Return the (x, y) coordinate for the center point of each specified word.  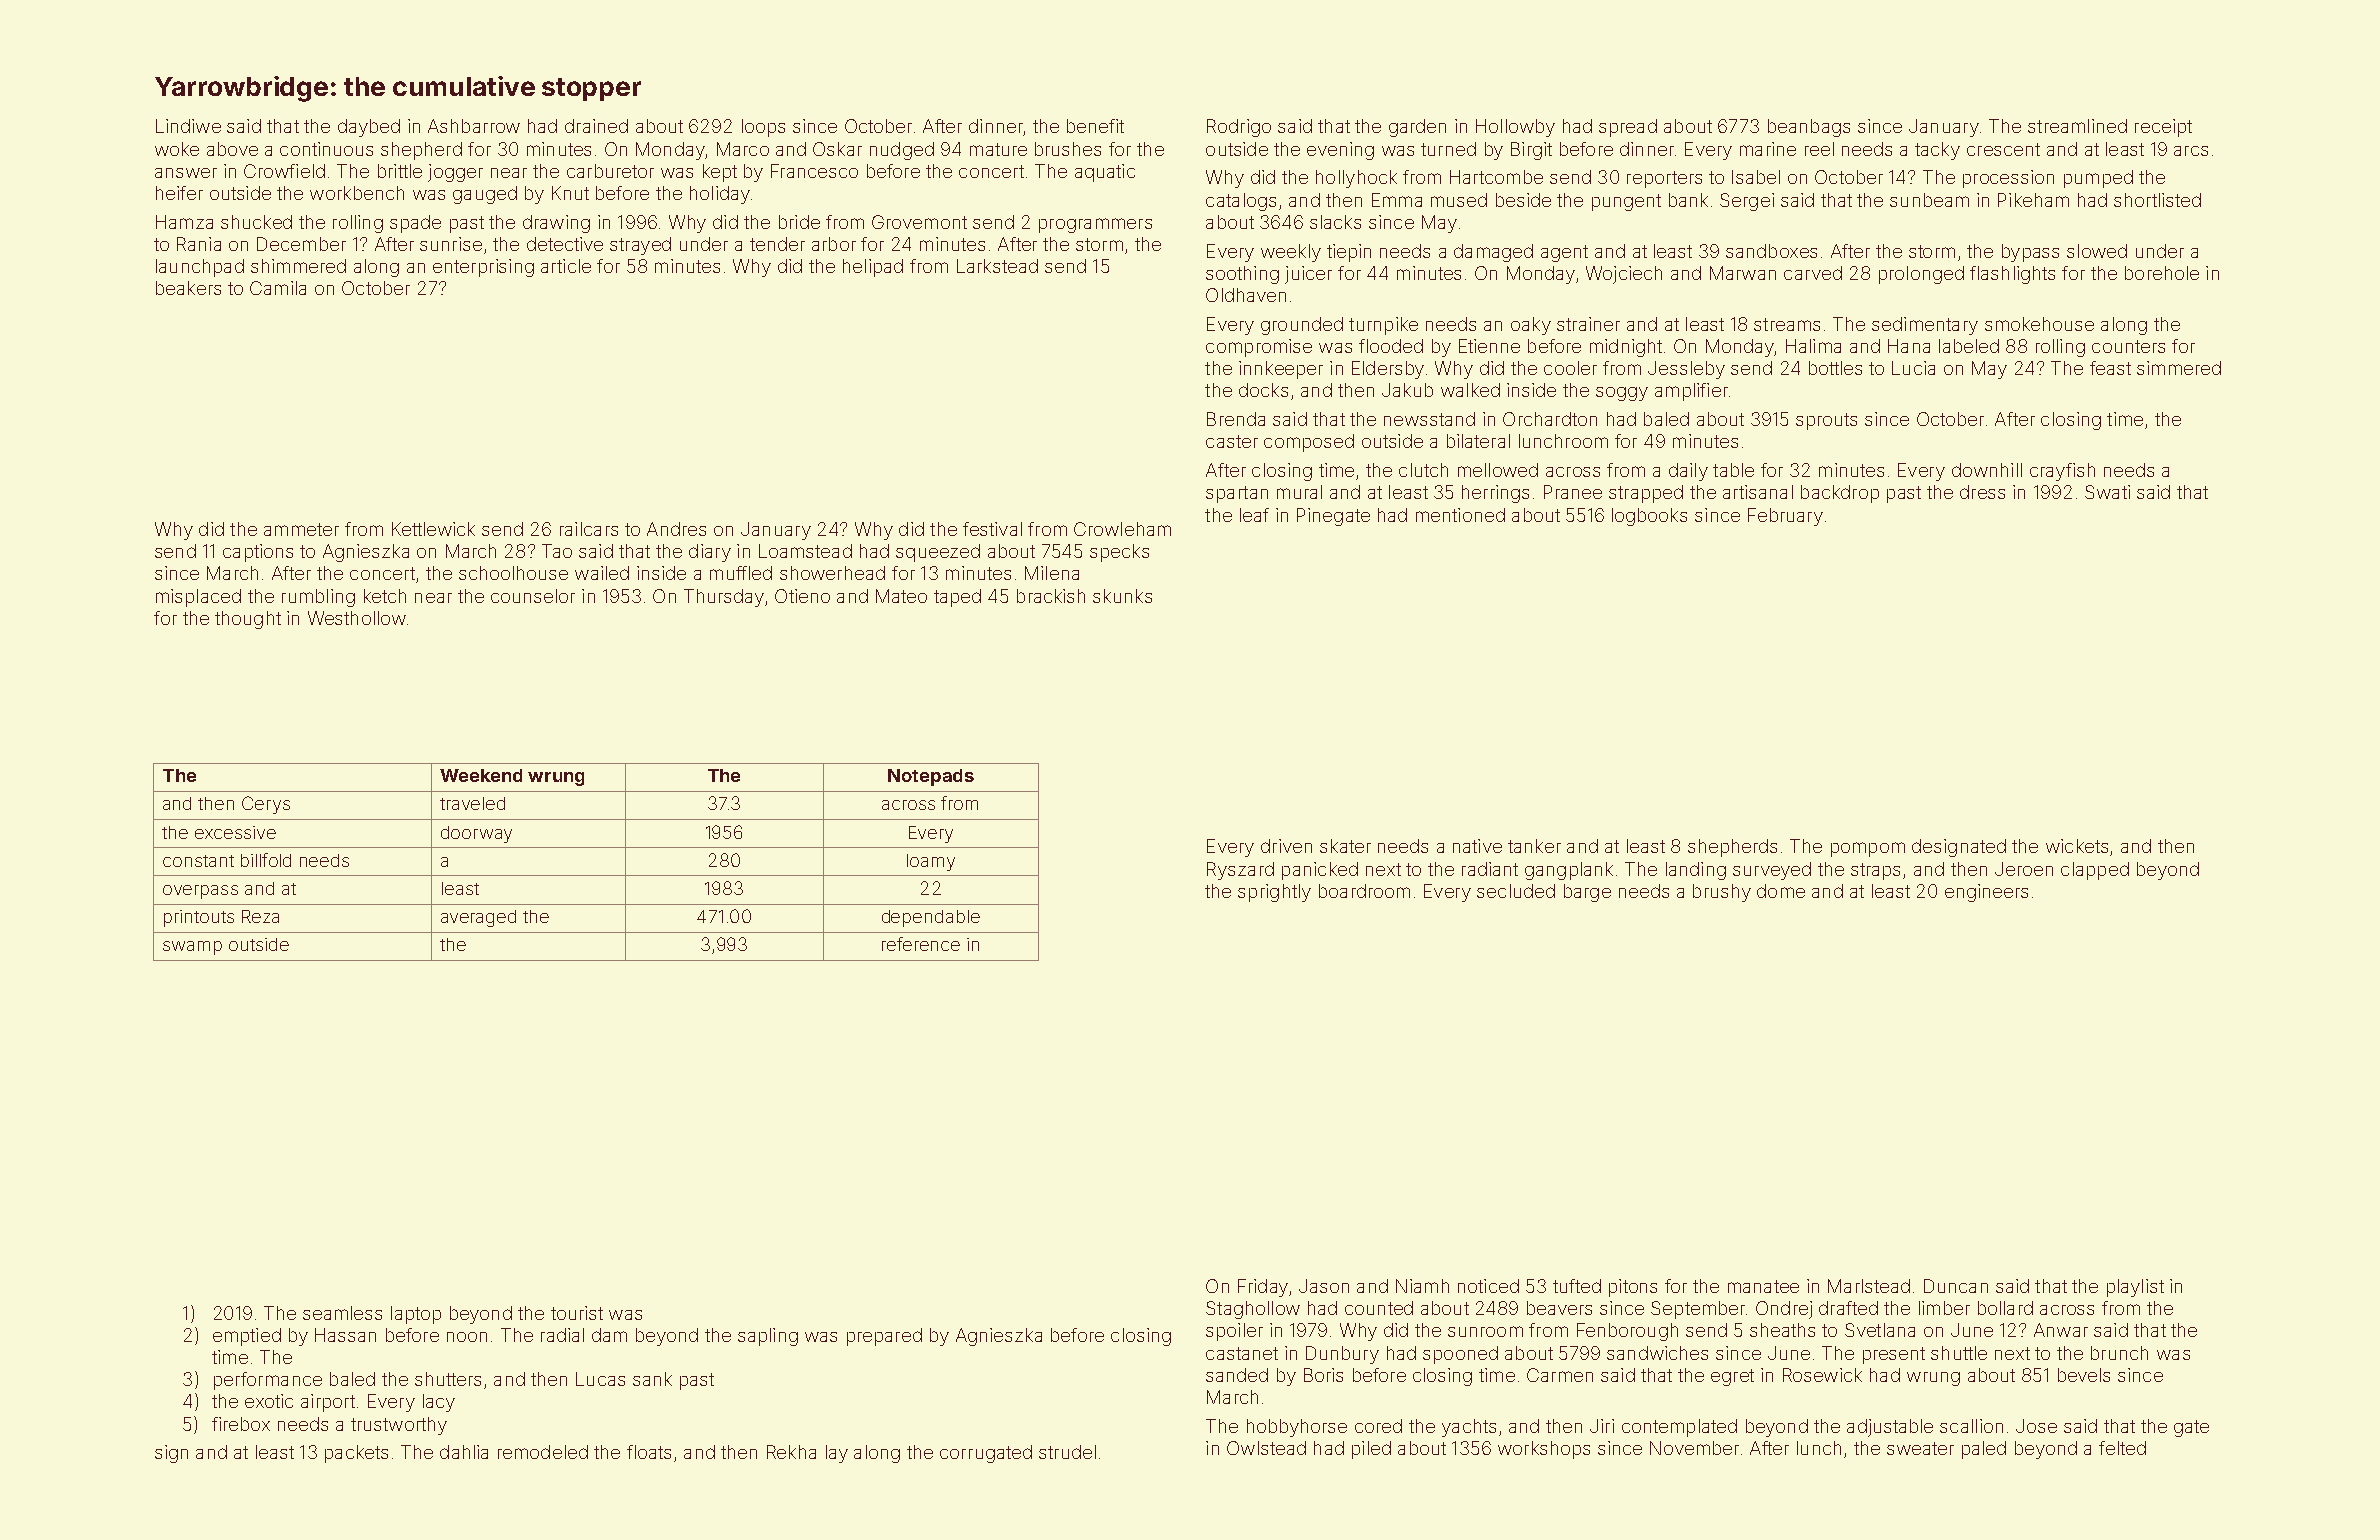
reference (921, 944)
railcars (589, 529)
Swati (2107, 492)
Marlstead (1869, 1286)
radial (562, 1335)
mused (1459, 200)
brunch (2119, 1353)
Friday (1263, 1288)
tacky (1937, 151)
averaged (478, 918)
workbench (357, 193)
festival (992, 529)
